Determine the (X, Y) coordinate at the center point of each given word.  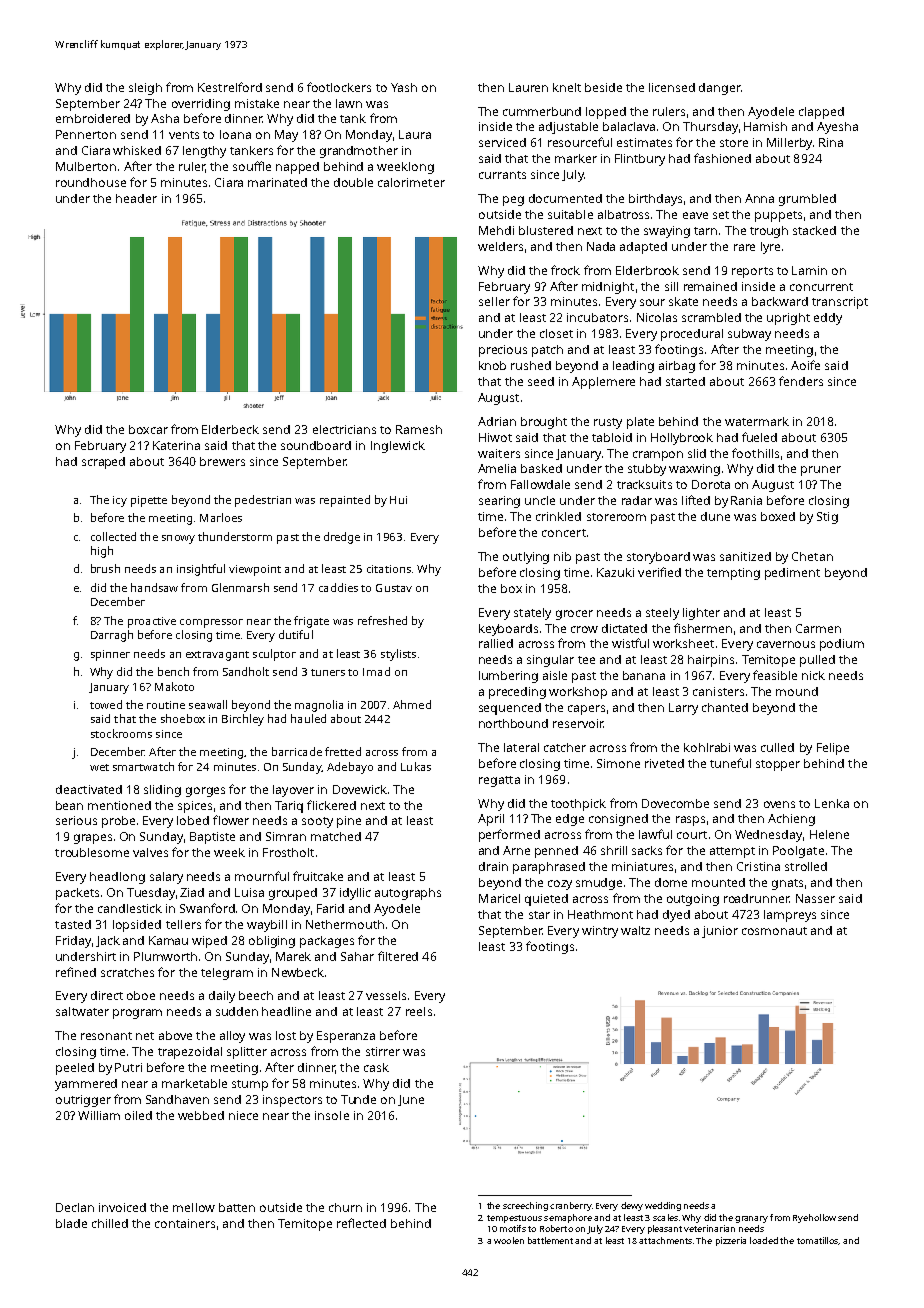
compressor (211, 623)
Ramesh (419, 429)
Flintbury (640, 160)
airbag (677, 367)
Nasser (815, 898)
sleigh (145, 89)
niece (243, 1115)
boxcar (148, 429)
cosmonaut (774, 931)
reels (419, 1011)
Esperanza (346, 1037)
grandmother (359, 152)
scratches (127, 972)
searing (499, 502)
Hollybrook (682, 439)
